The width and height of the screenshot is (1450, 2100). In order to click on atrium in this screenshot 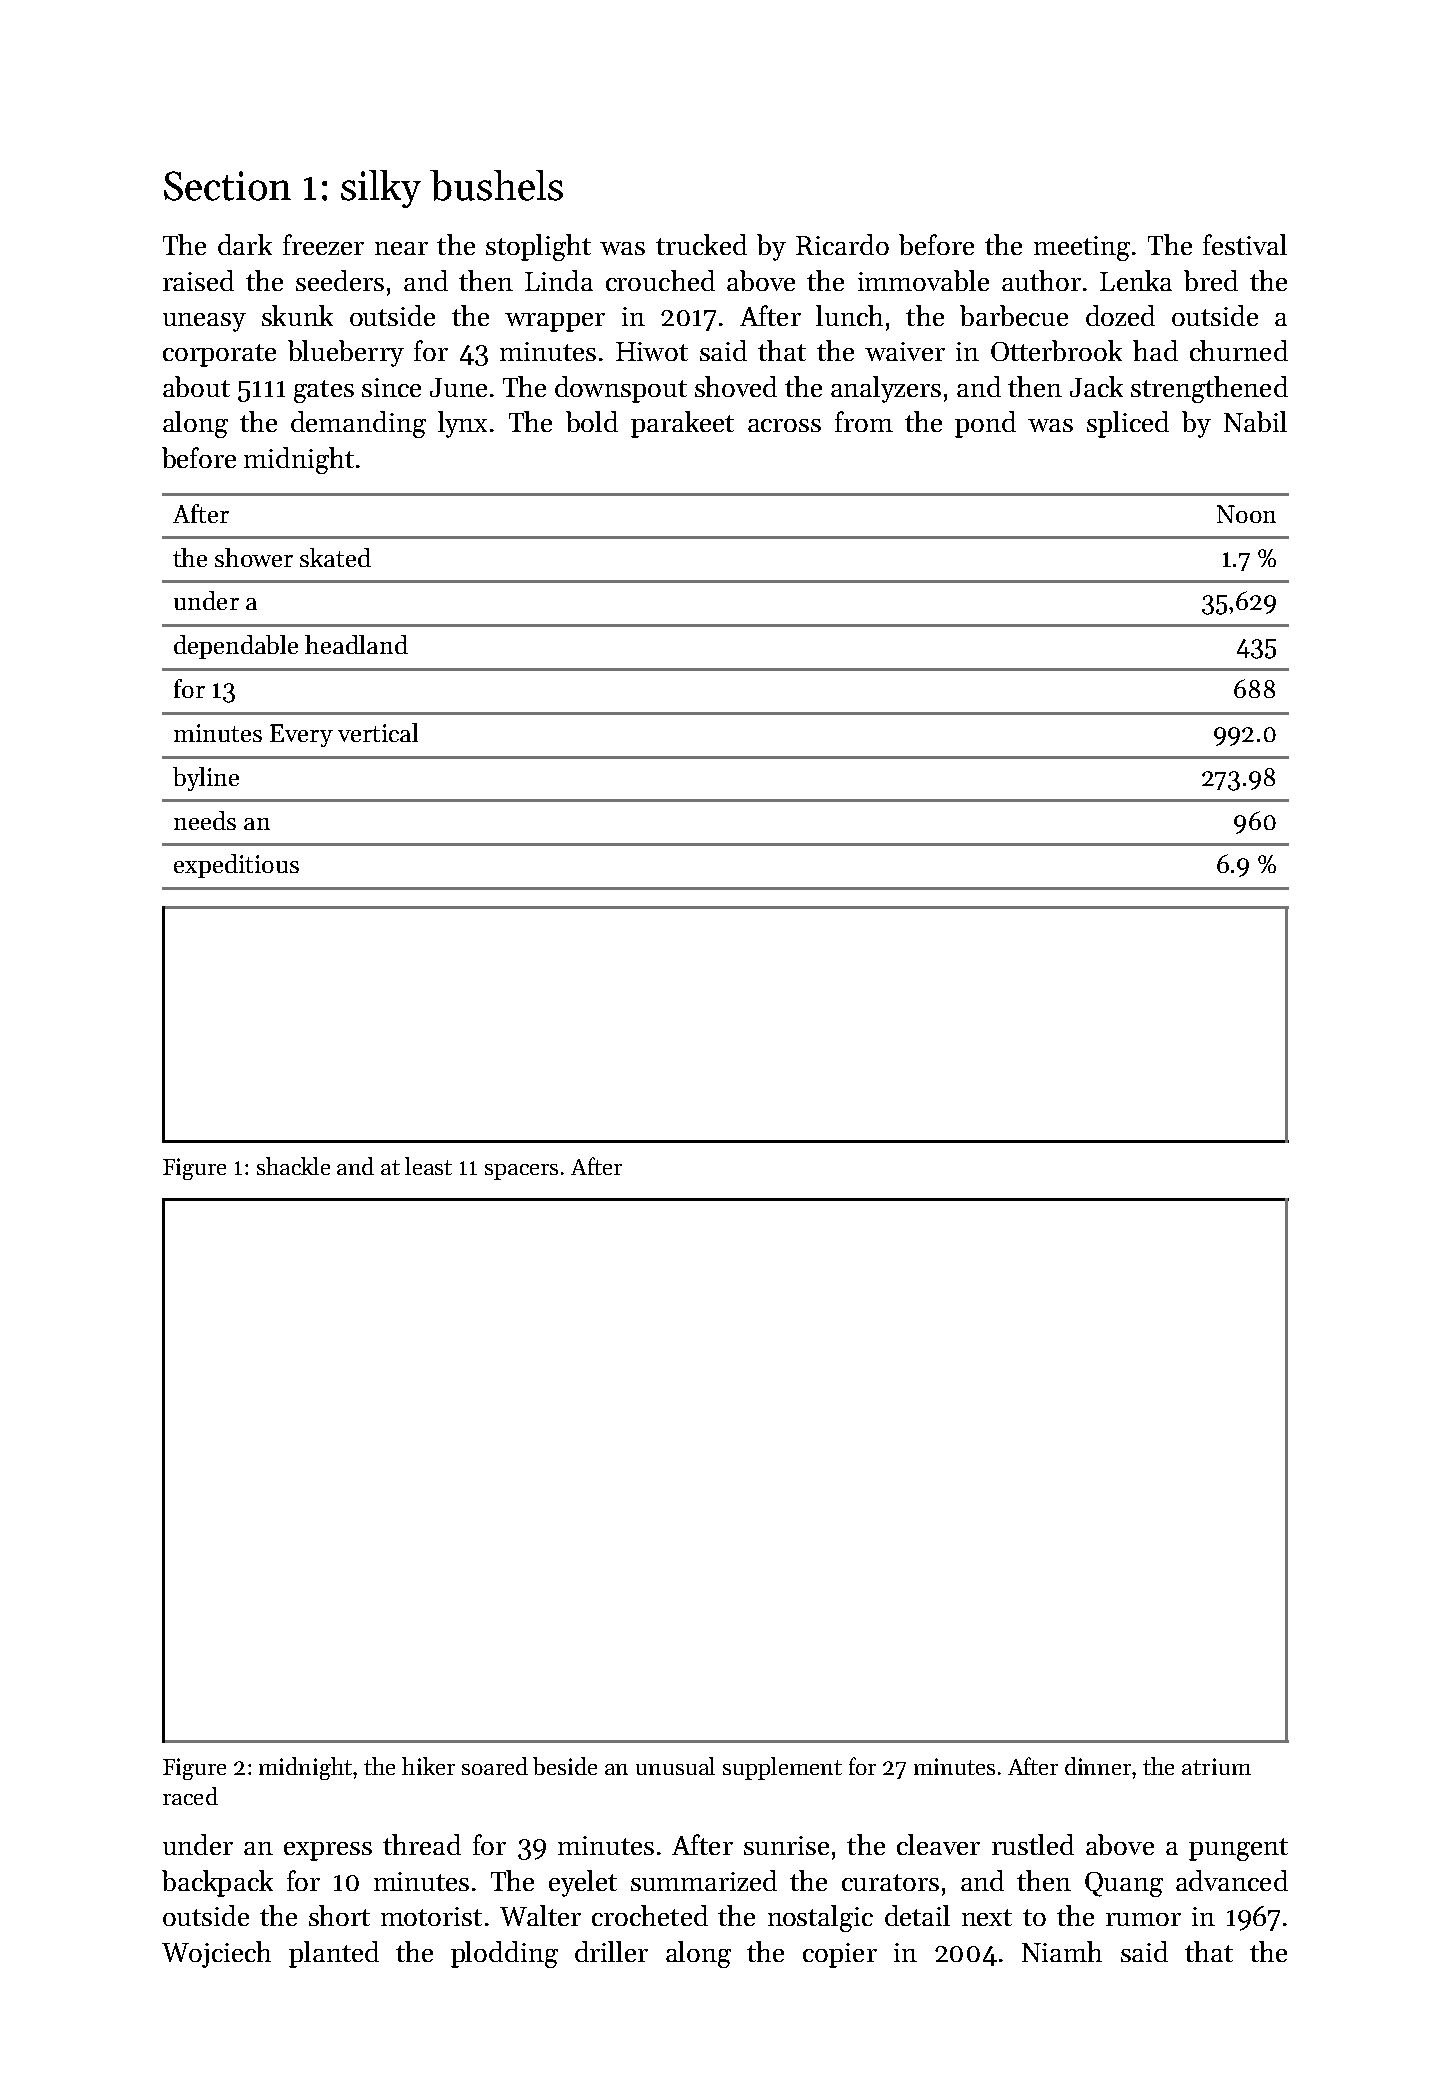, I will do `click(1216, 1766)`.
